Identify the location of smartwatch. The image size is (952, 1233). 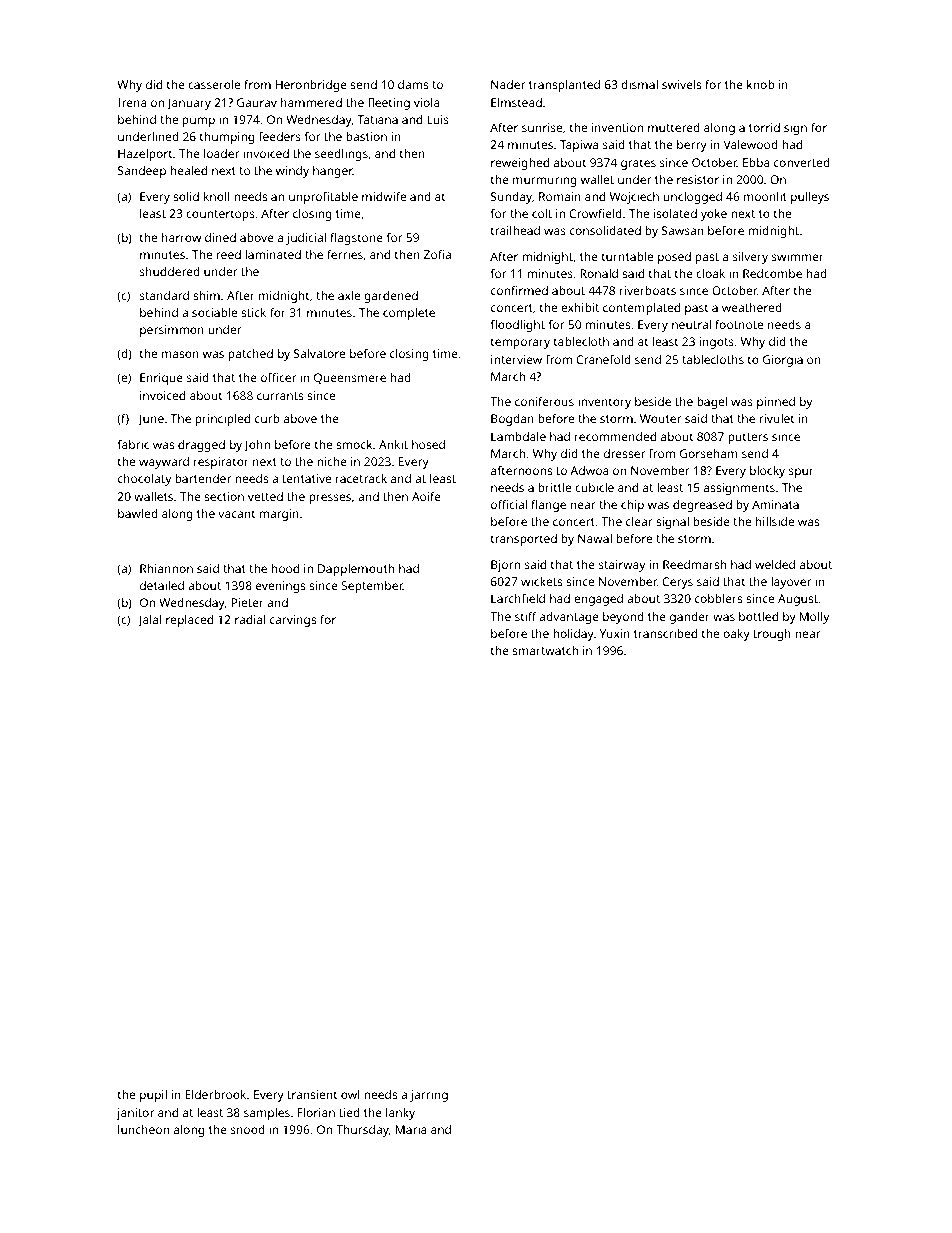
(545, 650).
